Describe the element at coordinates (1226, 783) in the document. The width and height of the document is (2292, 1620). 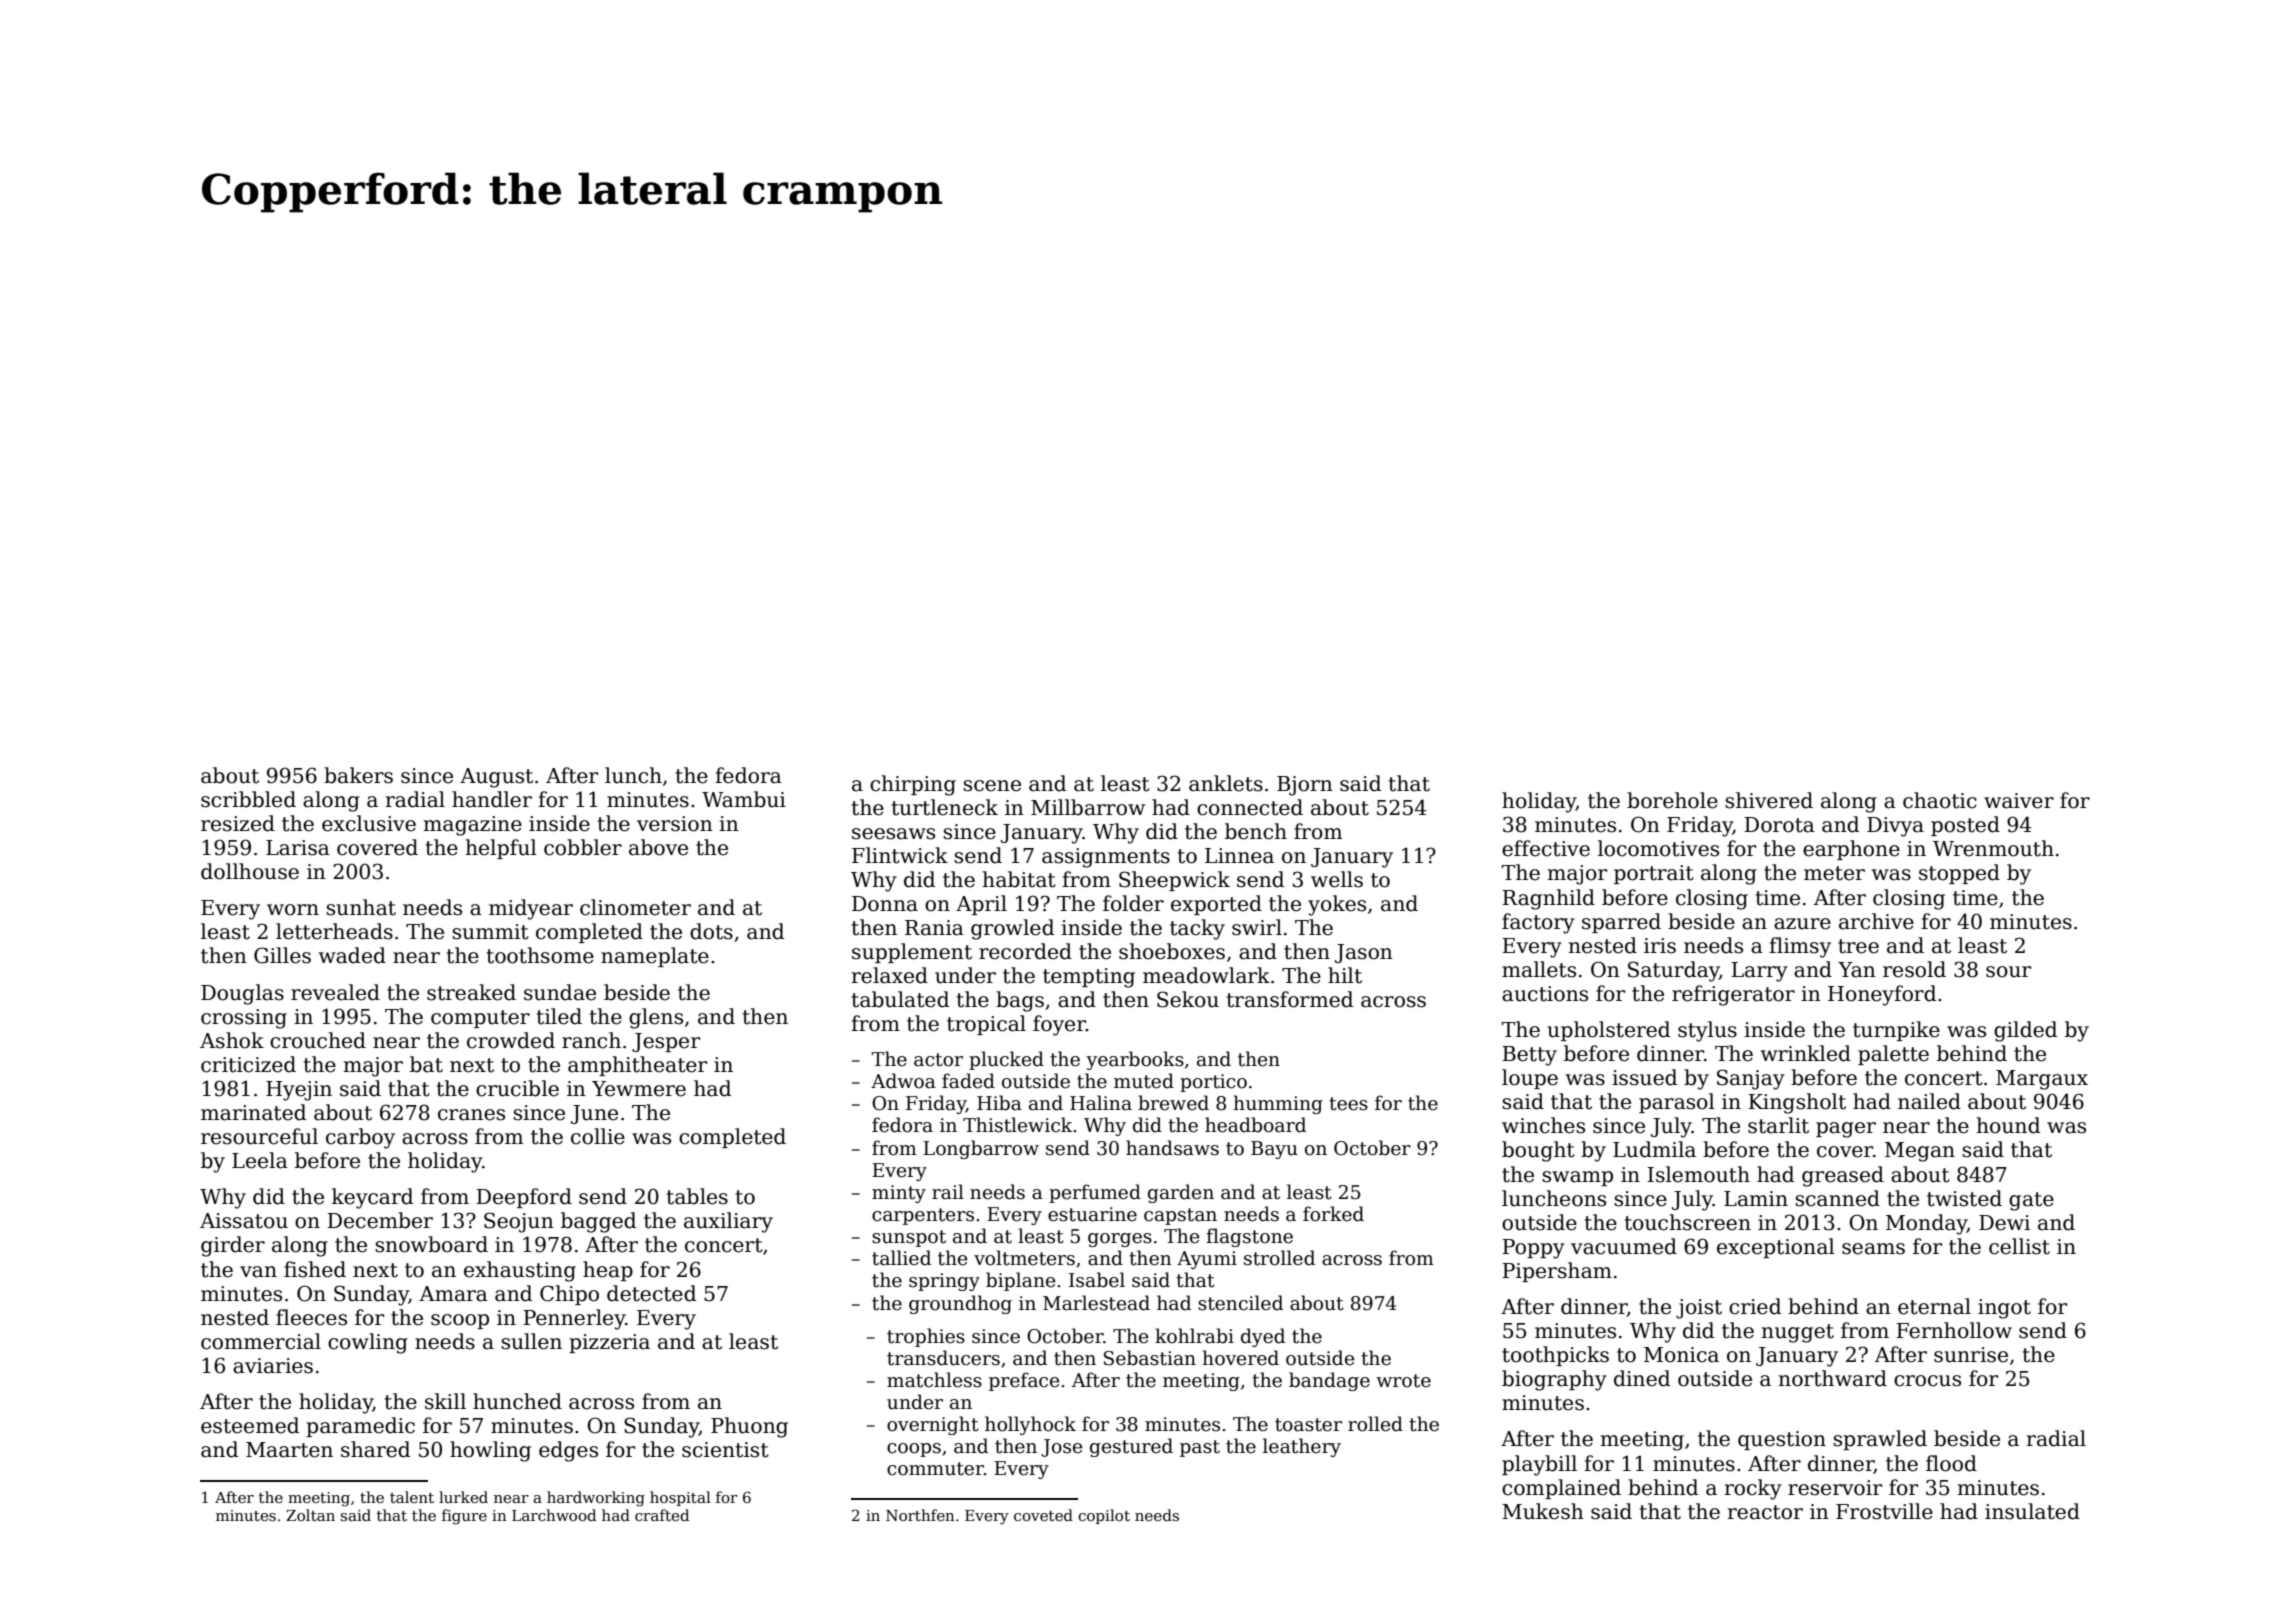
I see `anklets` at that location.
